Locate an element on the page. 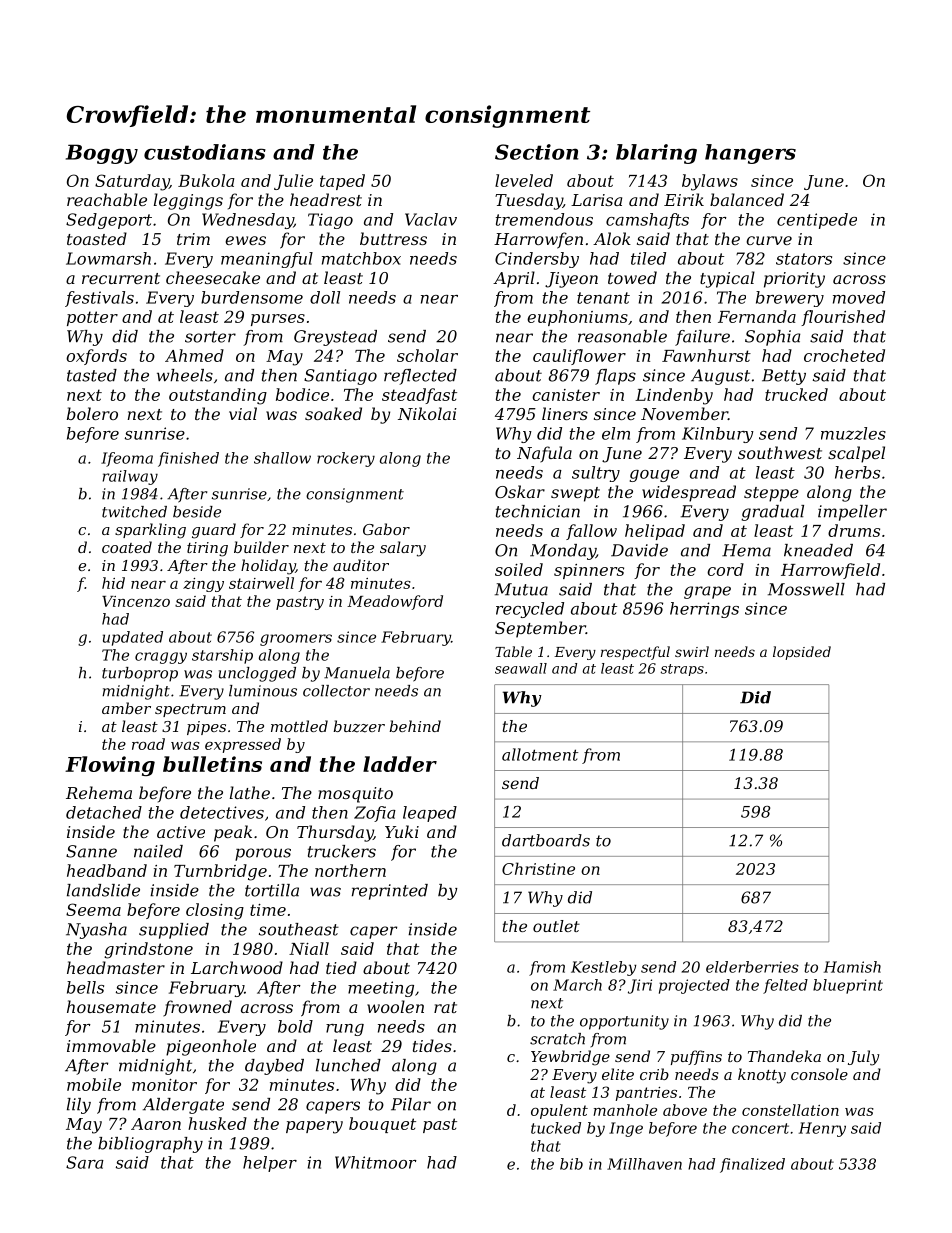 This image has width=952, height=1233. Boggy is located at coordinates (102, 154).
